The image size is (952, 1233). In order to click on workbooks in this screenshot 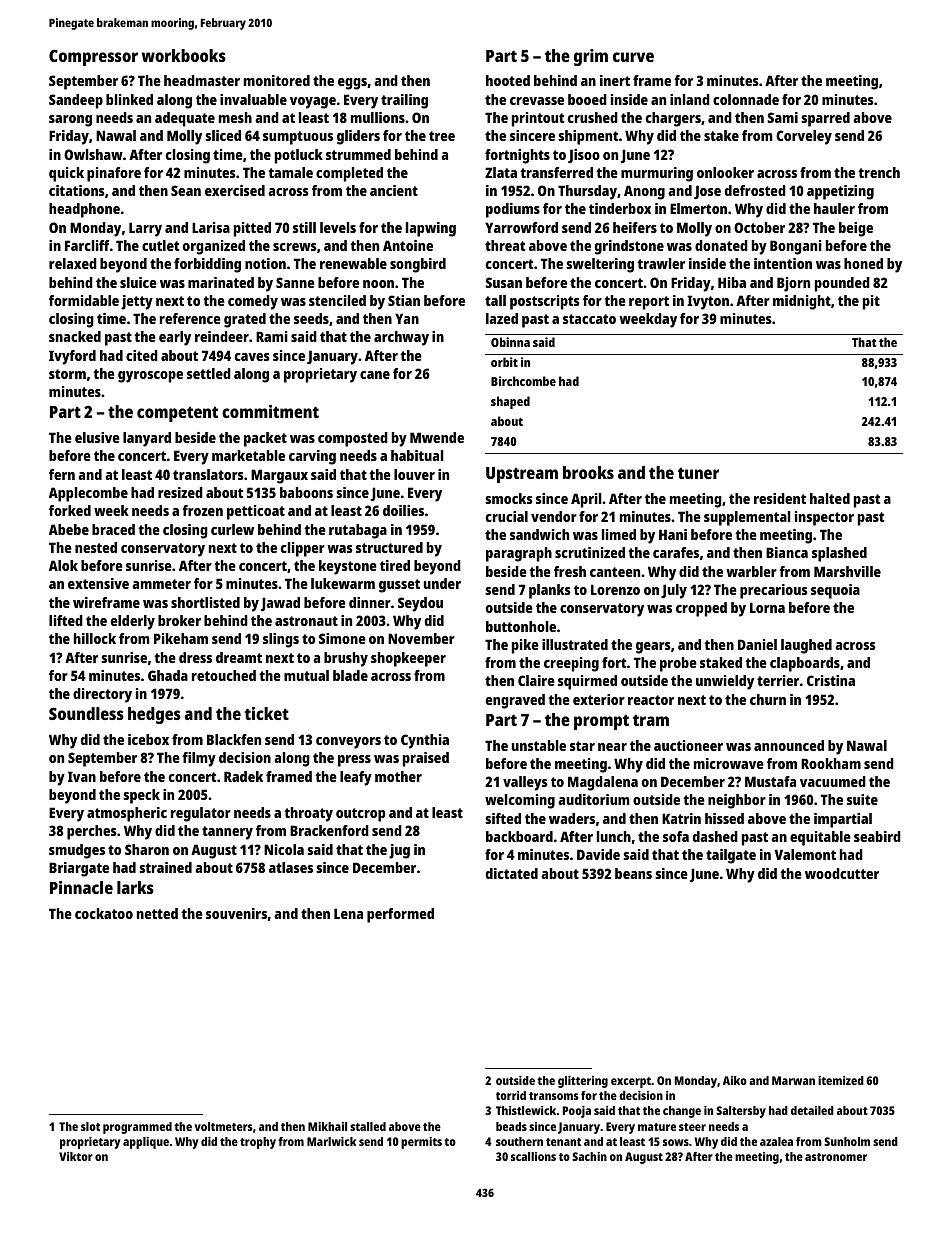, I will do `click(184, 55)`.
